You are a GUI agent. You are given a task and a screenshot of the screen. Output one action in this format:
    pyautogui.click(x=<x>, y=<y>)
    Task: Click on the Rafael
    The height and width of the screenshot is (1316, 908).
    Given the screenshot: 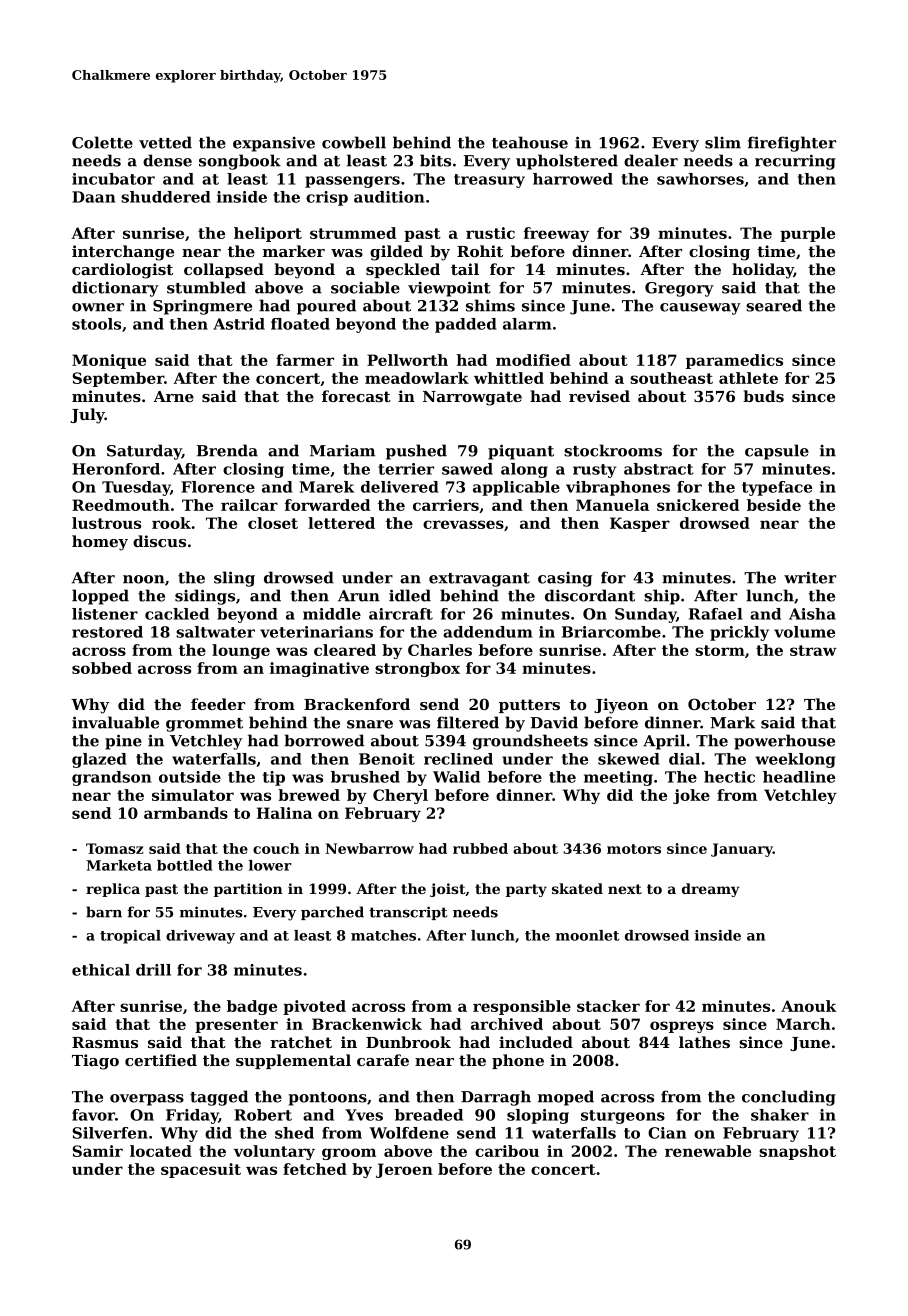 What is the action you would take?
    pyautogui.click(x=715, y=614)
